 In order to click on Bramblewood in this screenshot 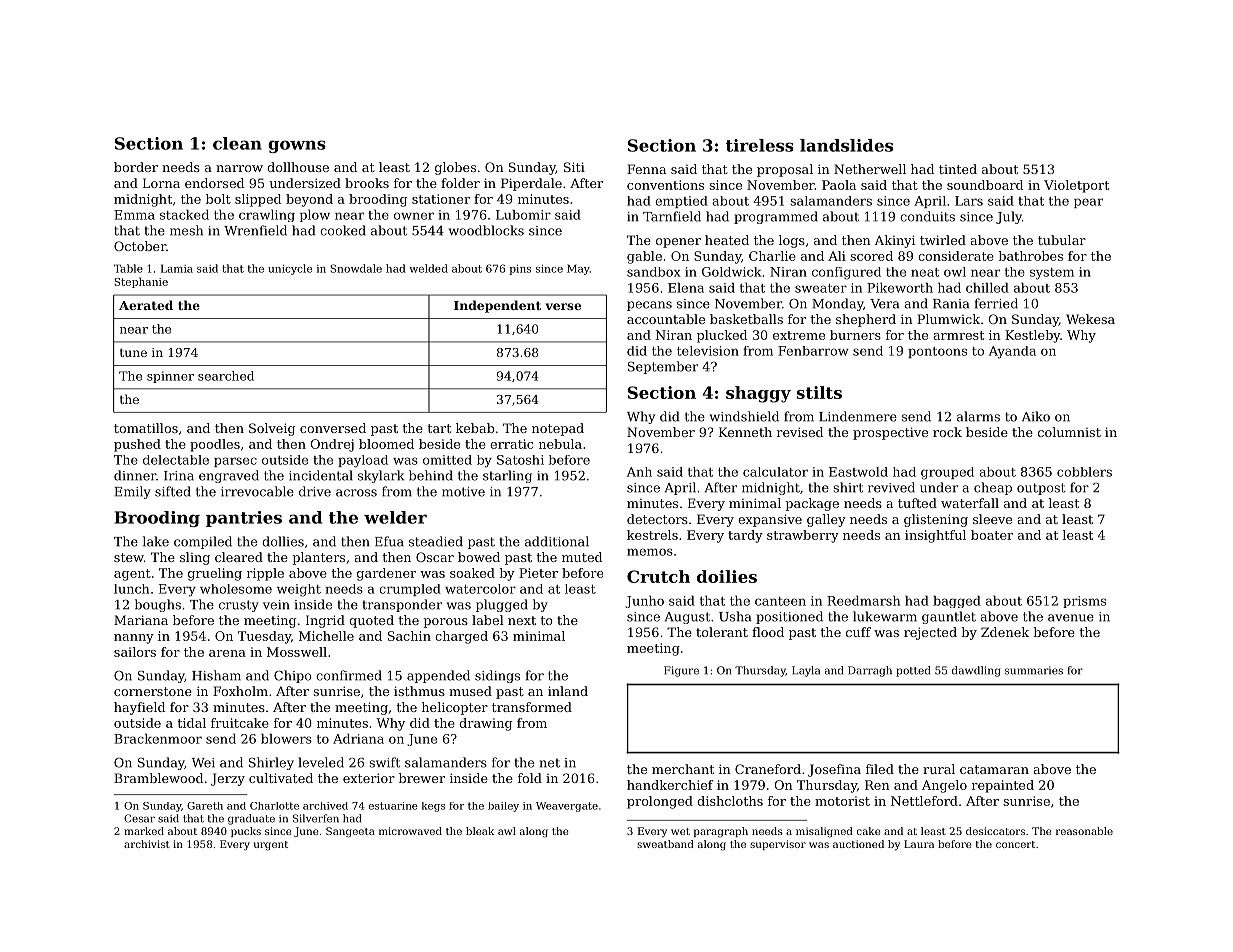, I will do `click(158, 778)`.
